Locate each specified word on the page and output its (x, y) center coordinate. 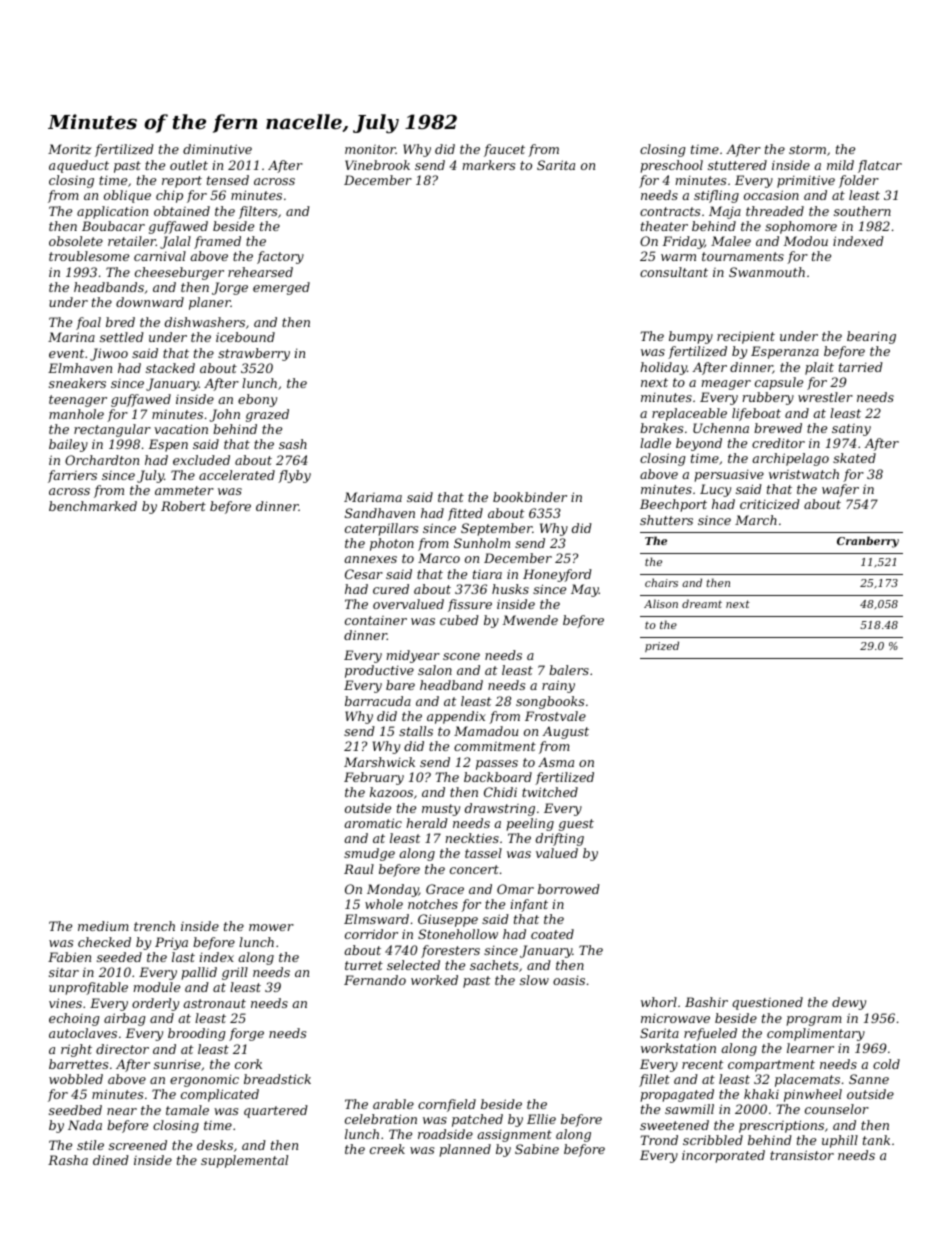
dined (111, 1160)
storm (807, 149)
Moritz (70, 149)
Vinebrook (377, 165)
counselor (837, 1109)
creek (387, 1149)
